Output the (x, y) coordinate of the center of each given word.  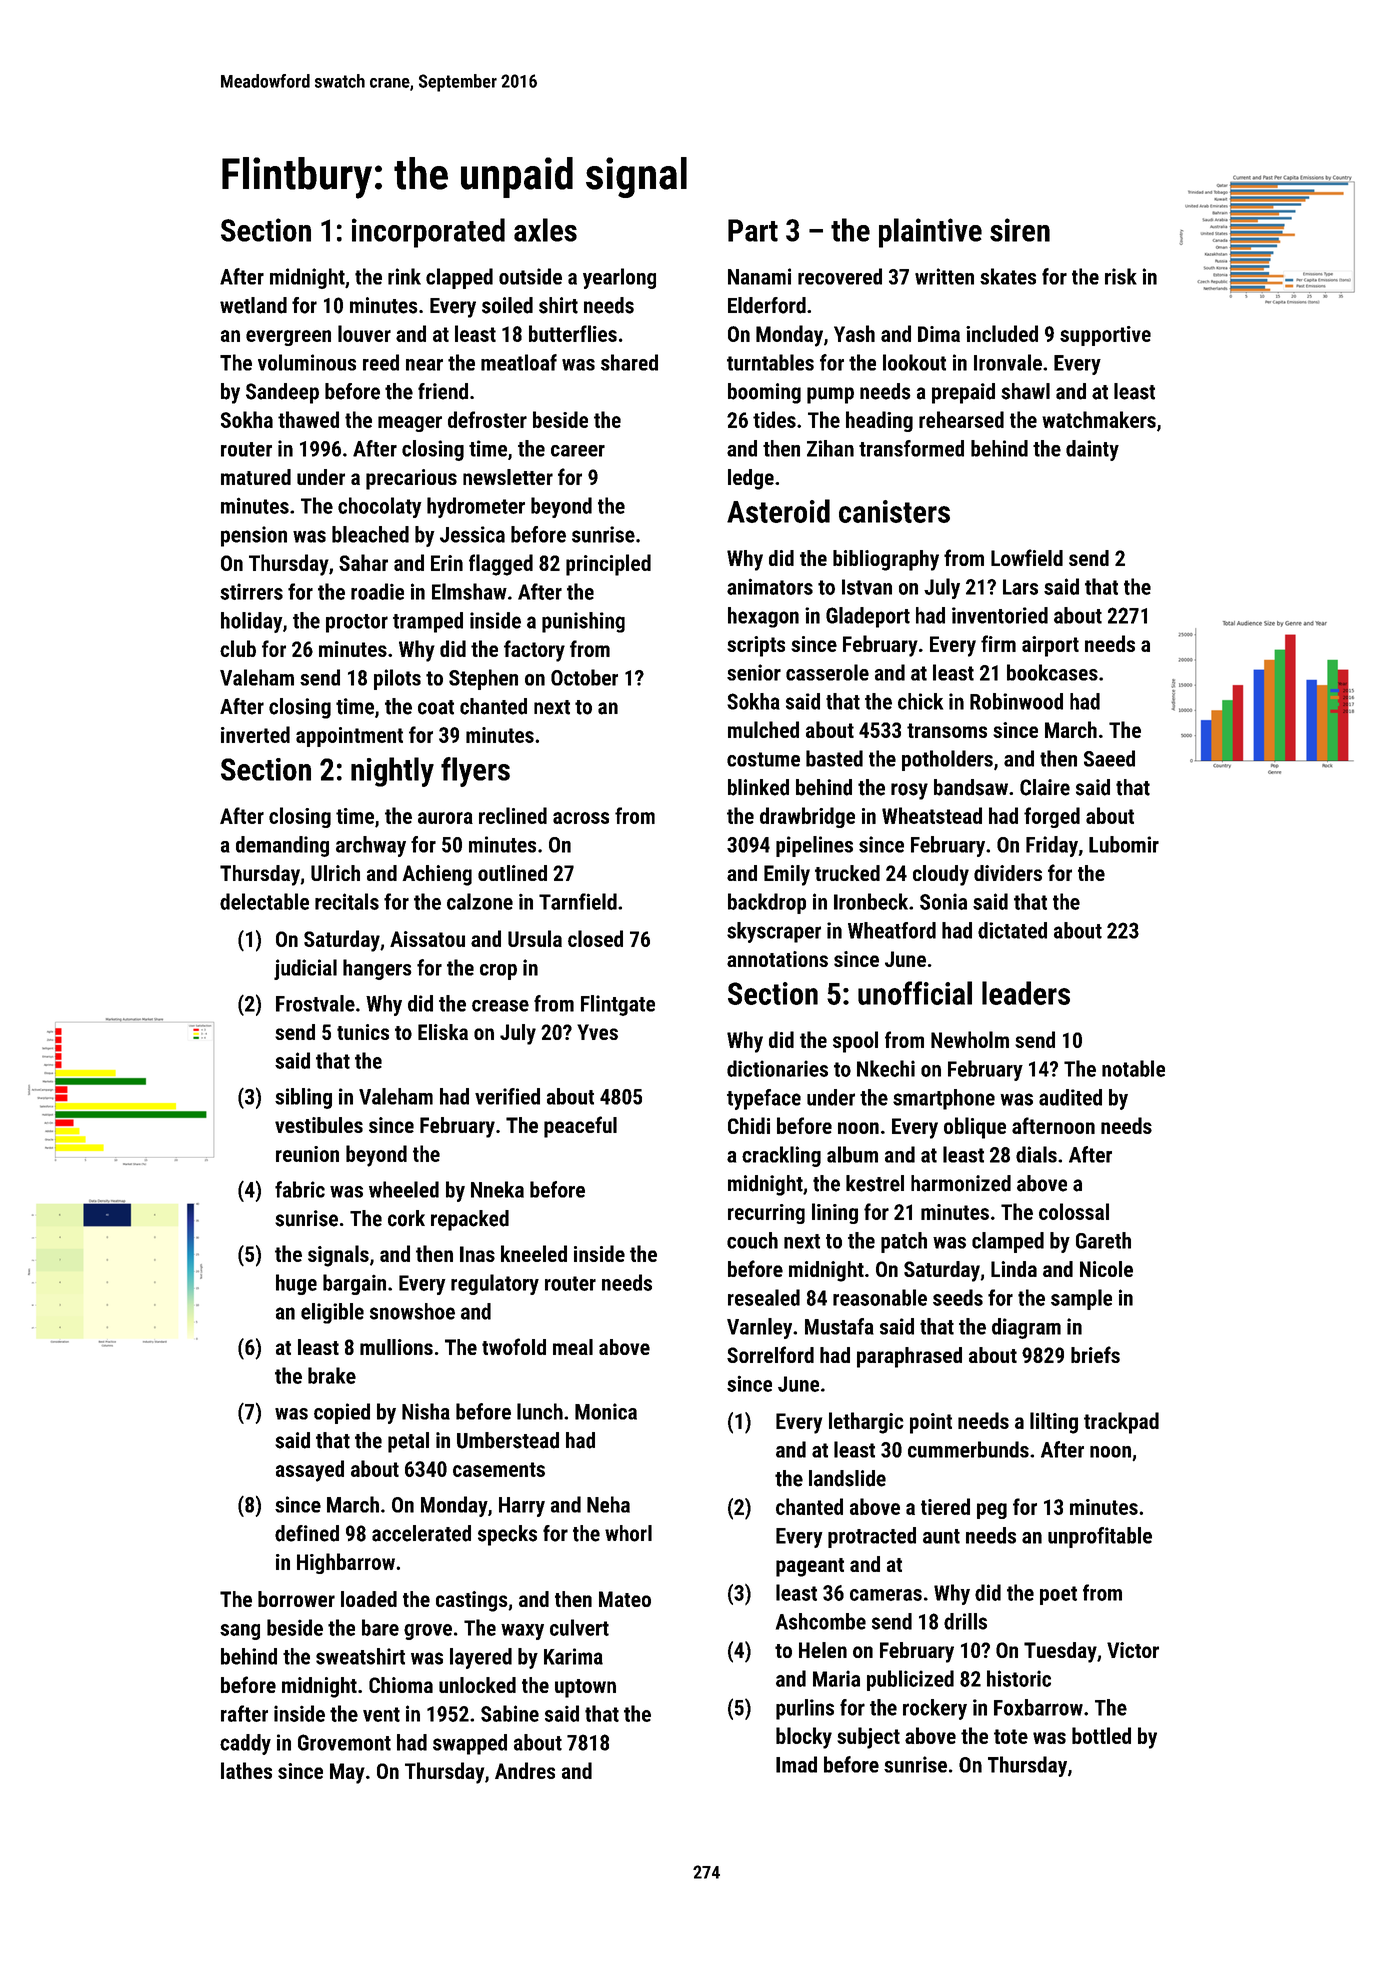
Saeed (1109, 758)
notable (1133, 1068)
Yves (597, 1032)
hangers (377, 969)
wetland (253, 305)
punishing (583, 622)
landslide (847, 1478)
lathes (246, 1770)
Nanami (759, 276)
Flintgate (618, 1005)
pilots (397, 679)
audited (1070, 1097)
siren (1020, 230)
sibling (303, 1098)
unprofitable (1100, 1537)
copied (342, 1413)
